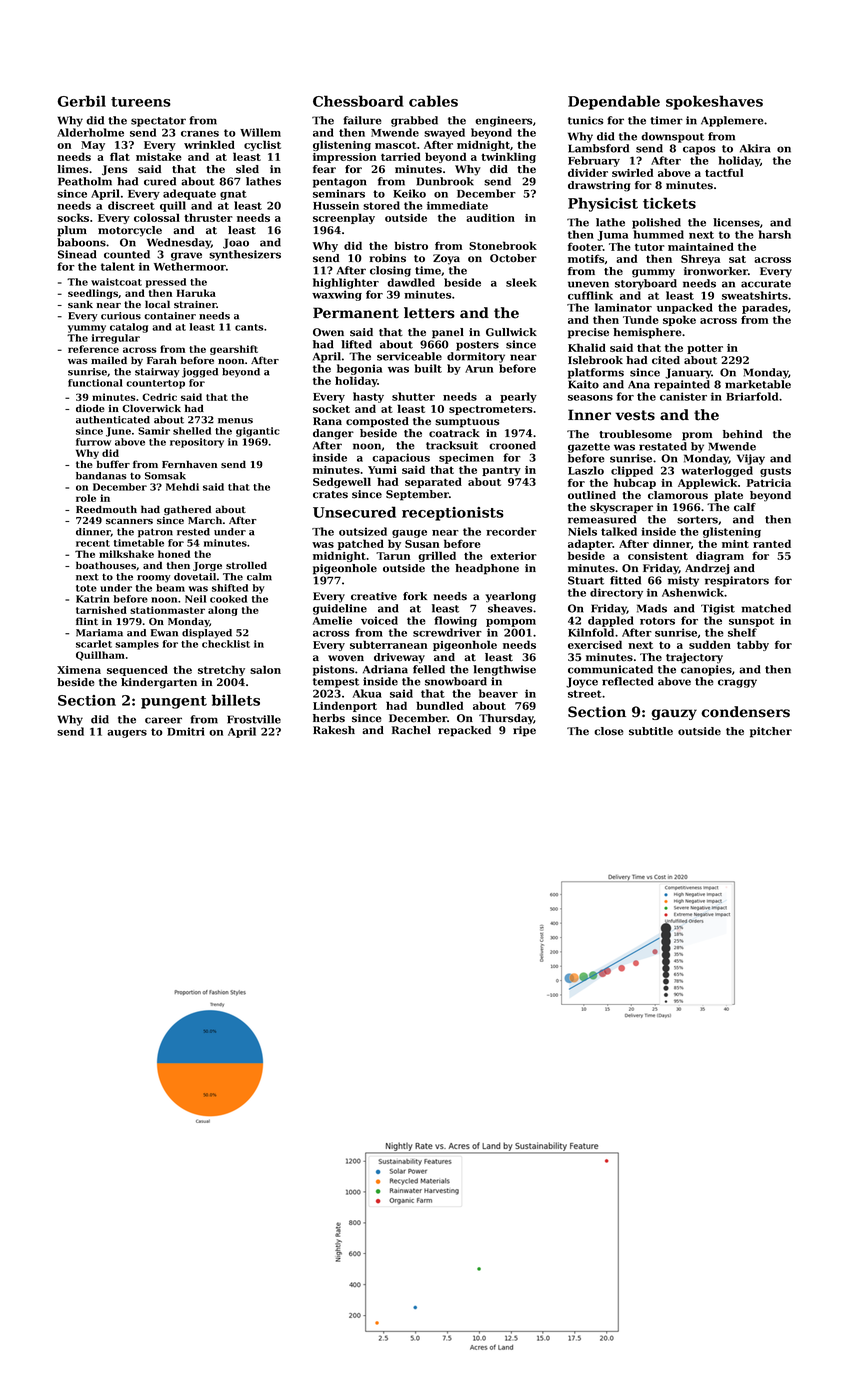 The width and height of the page is (849, 1400). What do you see at coordinates (235, 421) in the page?
I see `menus` at bounding box center [235, 421].
